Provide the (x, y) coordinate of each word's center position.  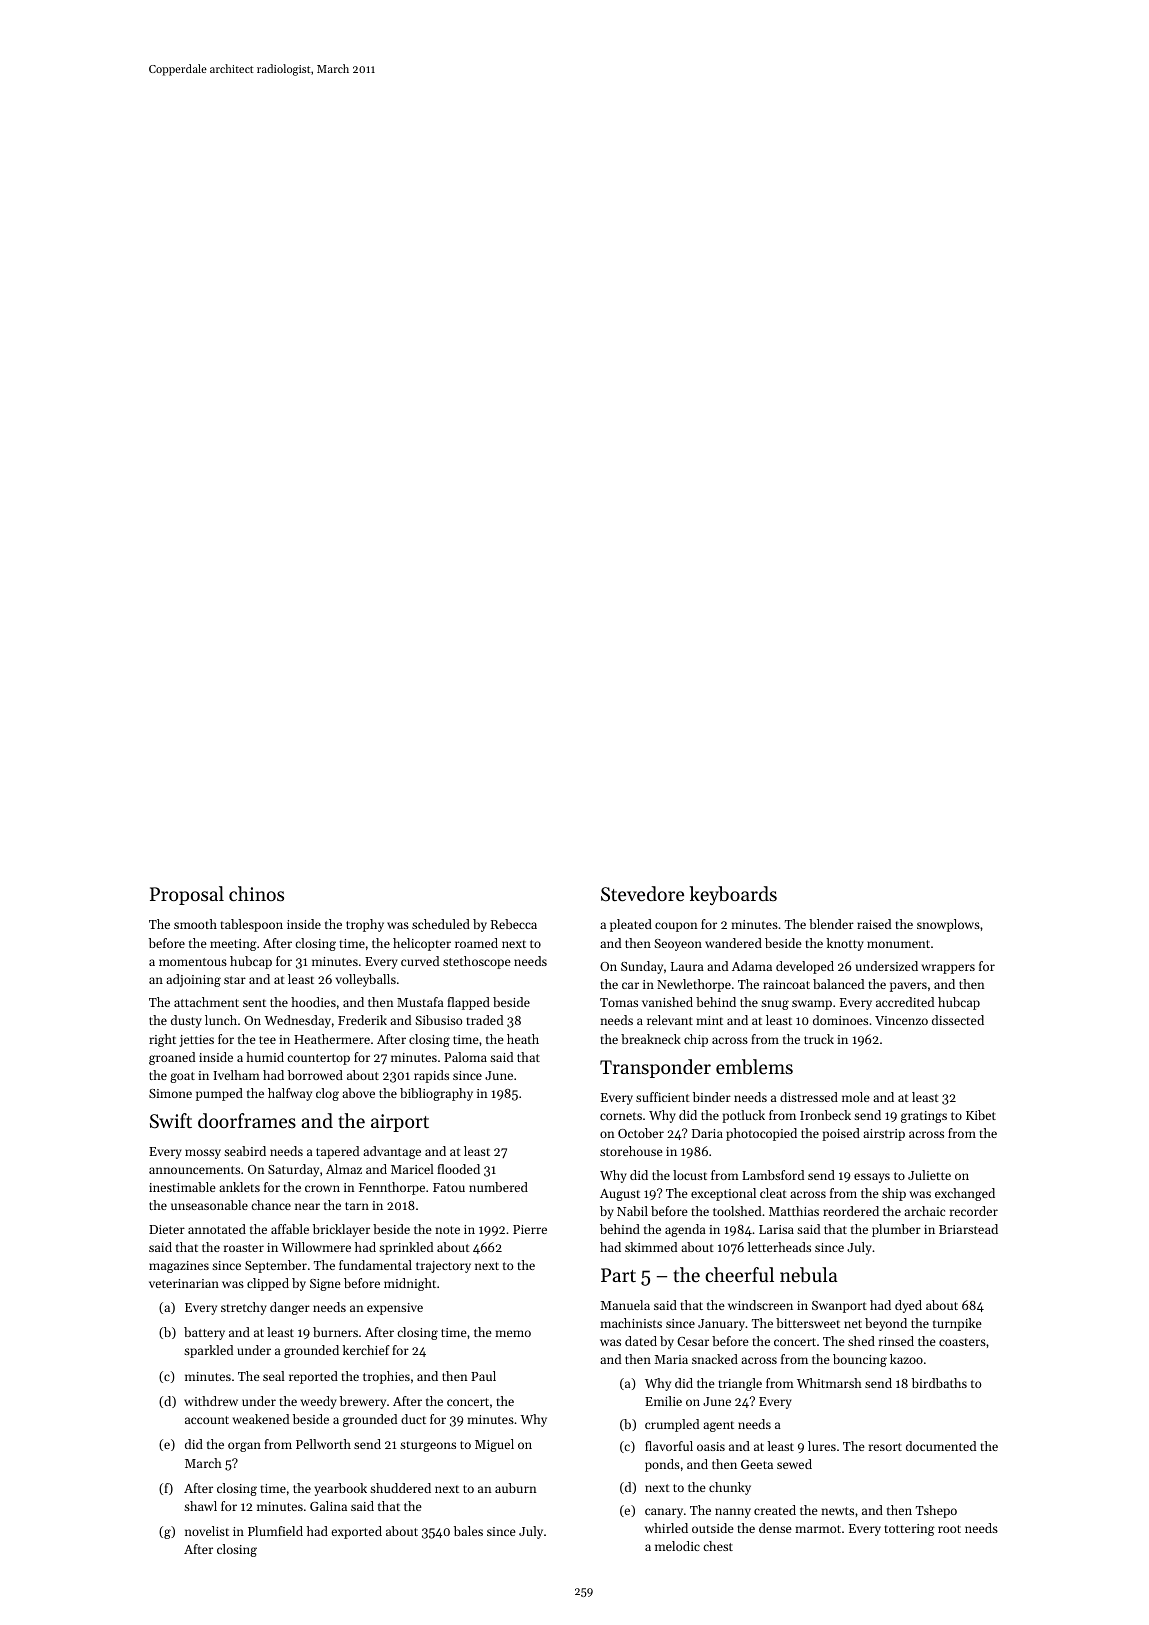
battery (204, 1333)
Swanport (839, 1307)
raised (874, 924)
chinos (256, 893)
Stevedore (642, 894)
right (162, 1040)
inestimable (182, 1187)
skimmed (651, 1247)
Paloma (465, 1057)
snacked (715, 1359)
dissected (958, 1020)
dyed (908, 1306)
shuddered (400, 1488)
